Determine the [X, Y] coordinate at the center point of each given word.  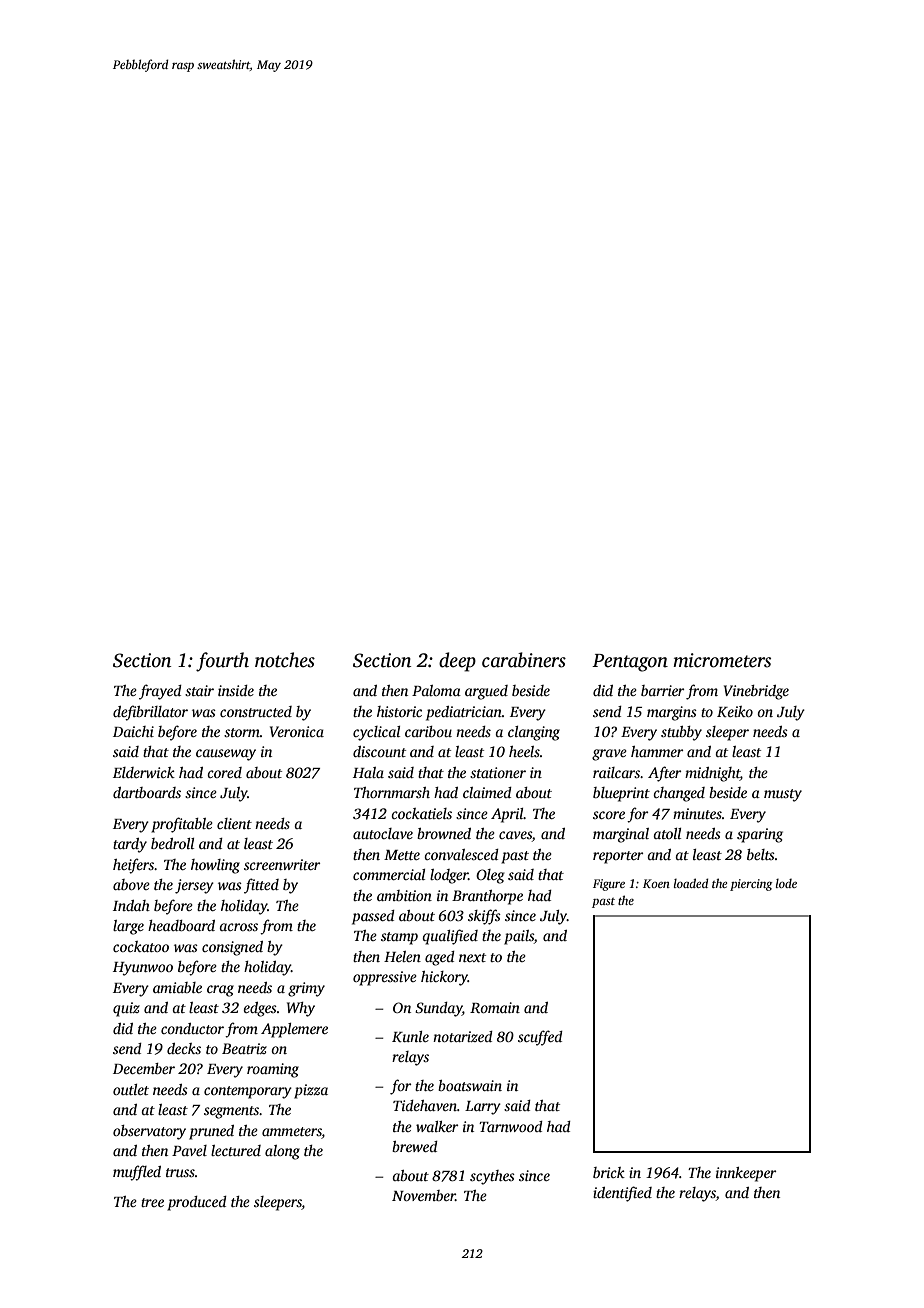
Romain [495, 1007]
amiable [177, 987]
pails [519, 937]
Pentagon [630, 663]
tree [152, 1202]
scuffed [540, 1038]
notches [285, 660]
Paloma [436, 690]
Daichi [133, 731]
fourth [222, 662]
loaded [691, 883]
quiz [126, 1009]
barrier [662, 690]
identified [622, 1194]
